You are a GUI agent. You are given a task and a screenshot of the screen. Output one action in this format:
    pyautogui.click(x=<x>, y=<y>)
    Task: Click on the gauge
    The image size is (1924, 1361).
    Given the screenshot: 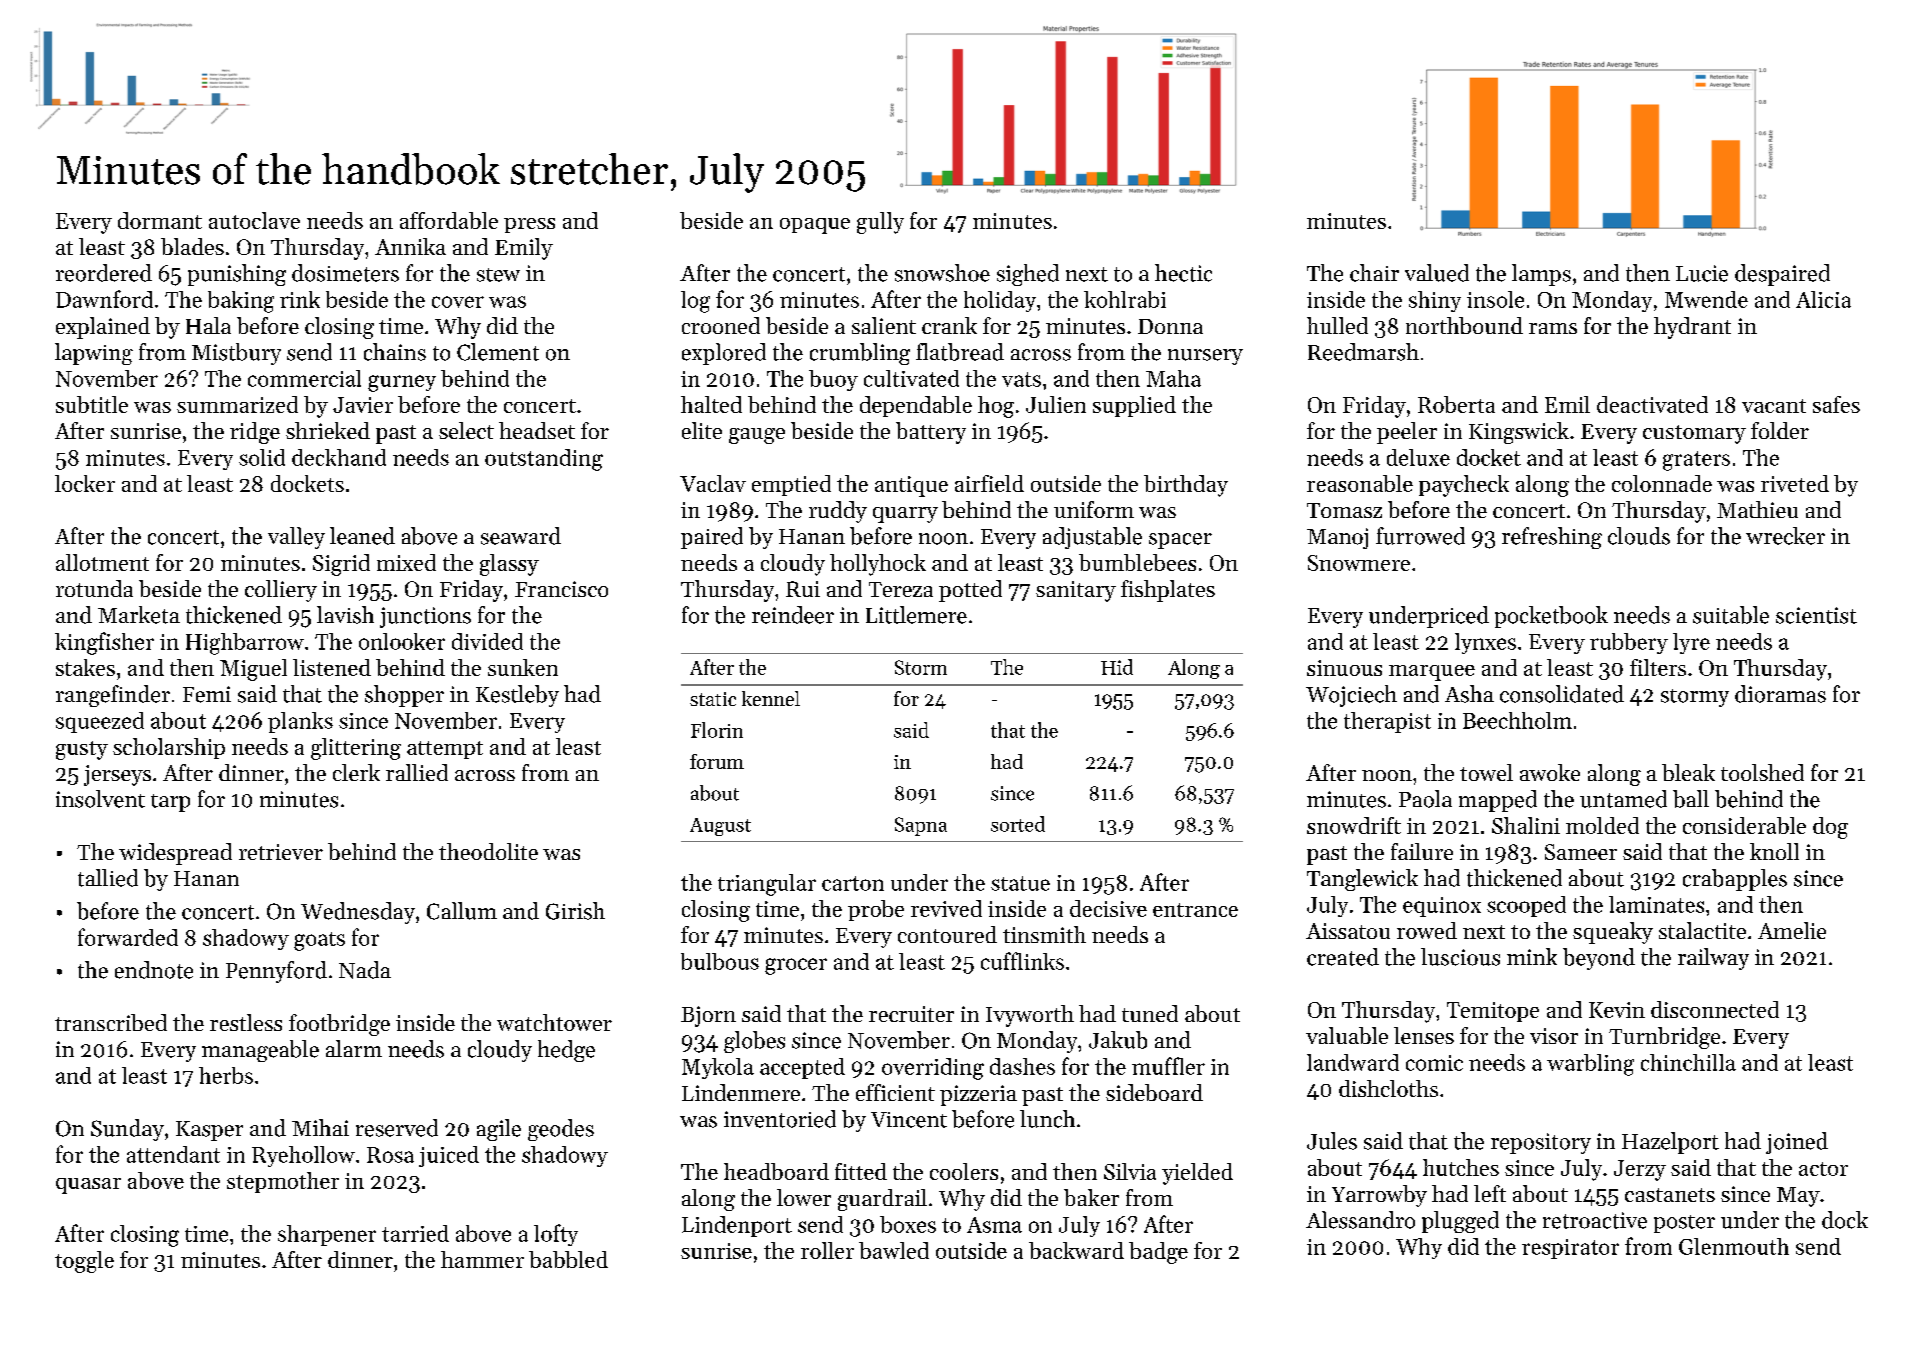 What is the action you would take?
    pyautogui.click(x=757, y=436)
